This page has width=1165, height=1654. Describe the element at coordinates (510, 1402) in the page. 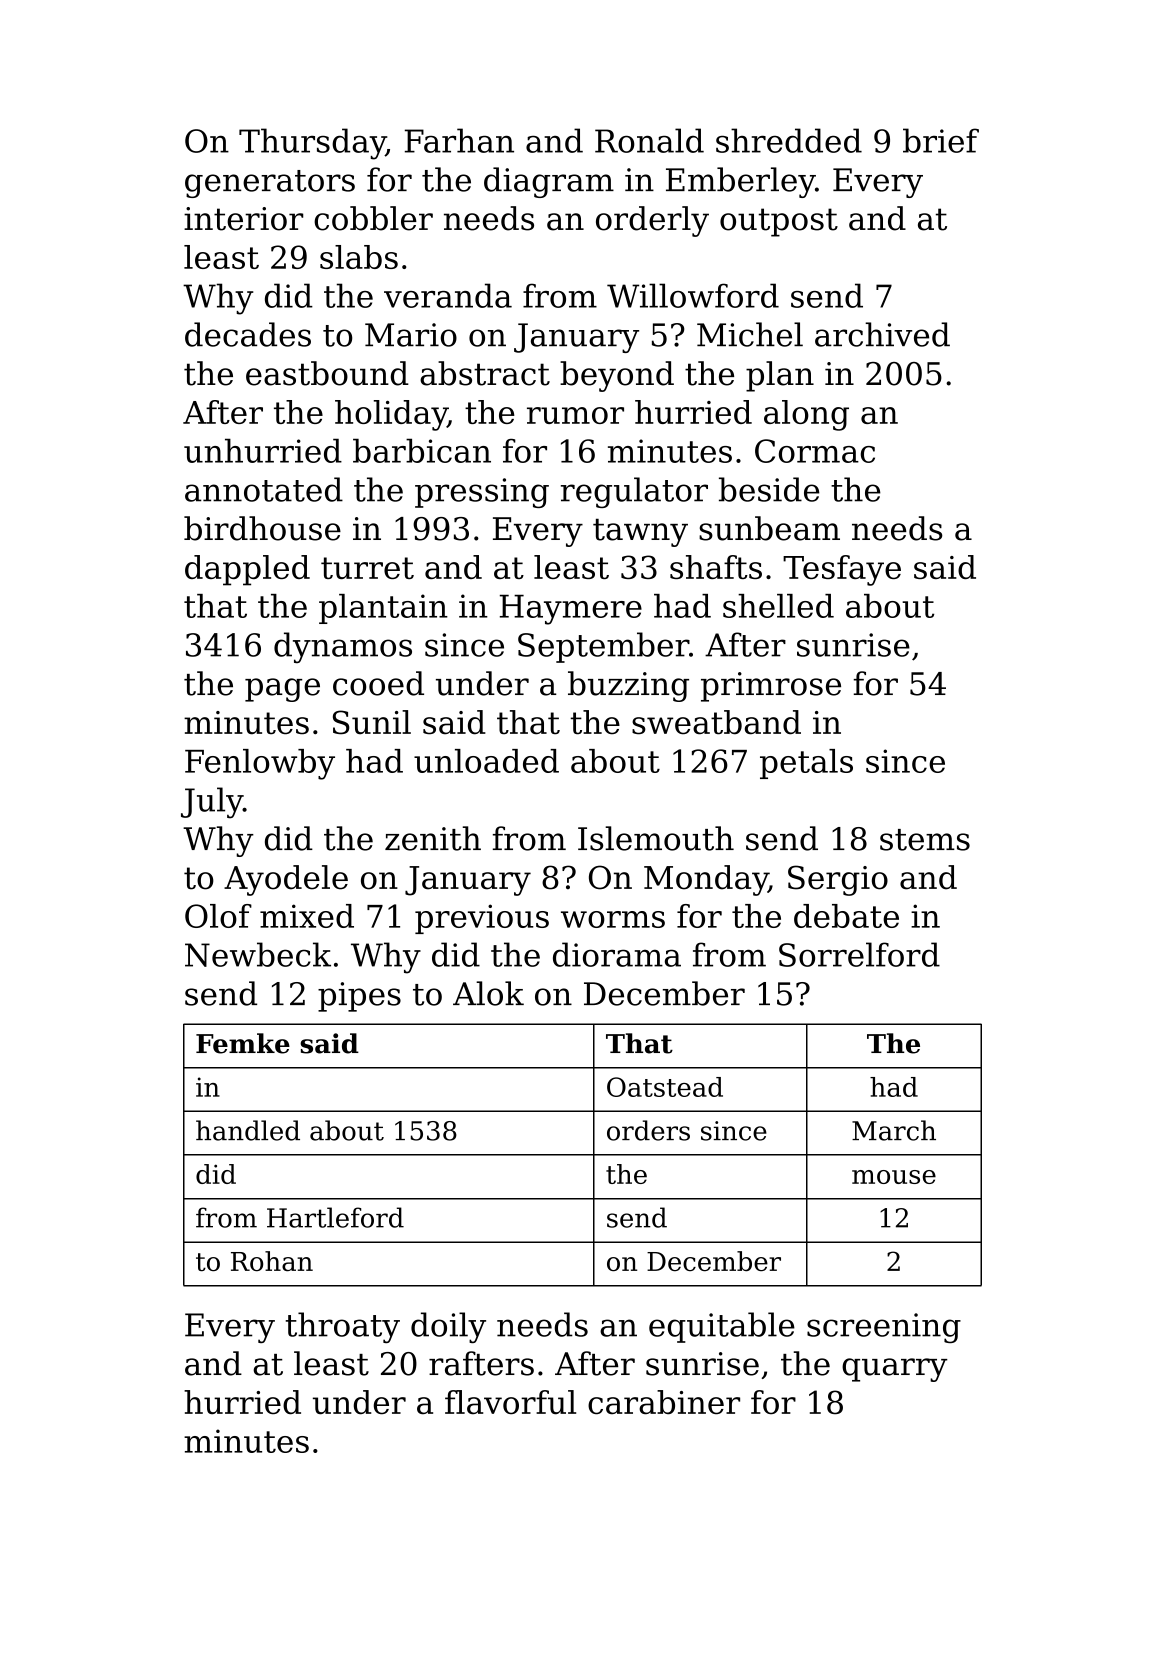

I see `flavorful` at that location.
